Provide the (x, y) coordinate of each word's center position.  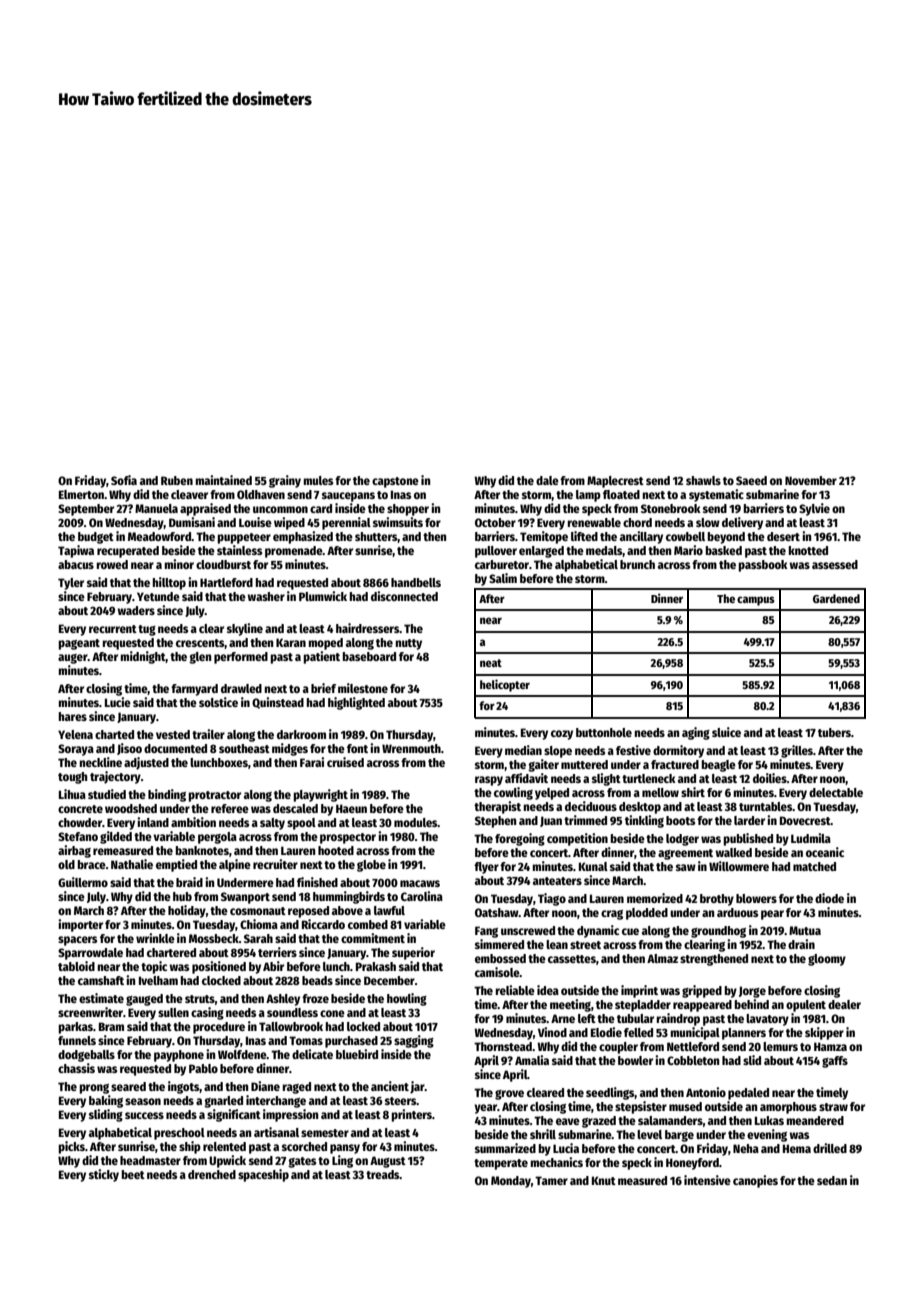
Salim (503, 578)
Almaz (662, 958)
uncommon (280, 509)
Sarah (258, 938)
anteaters (557, 881)
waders (136, 610)
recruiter (275, 864)
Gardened (836, 598)
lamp (588, 496)
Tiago (552, 899)
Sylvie (814, 509)
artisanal (276, 1132)
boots (680, 820)
